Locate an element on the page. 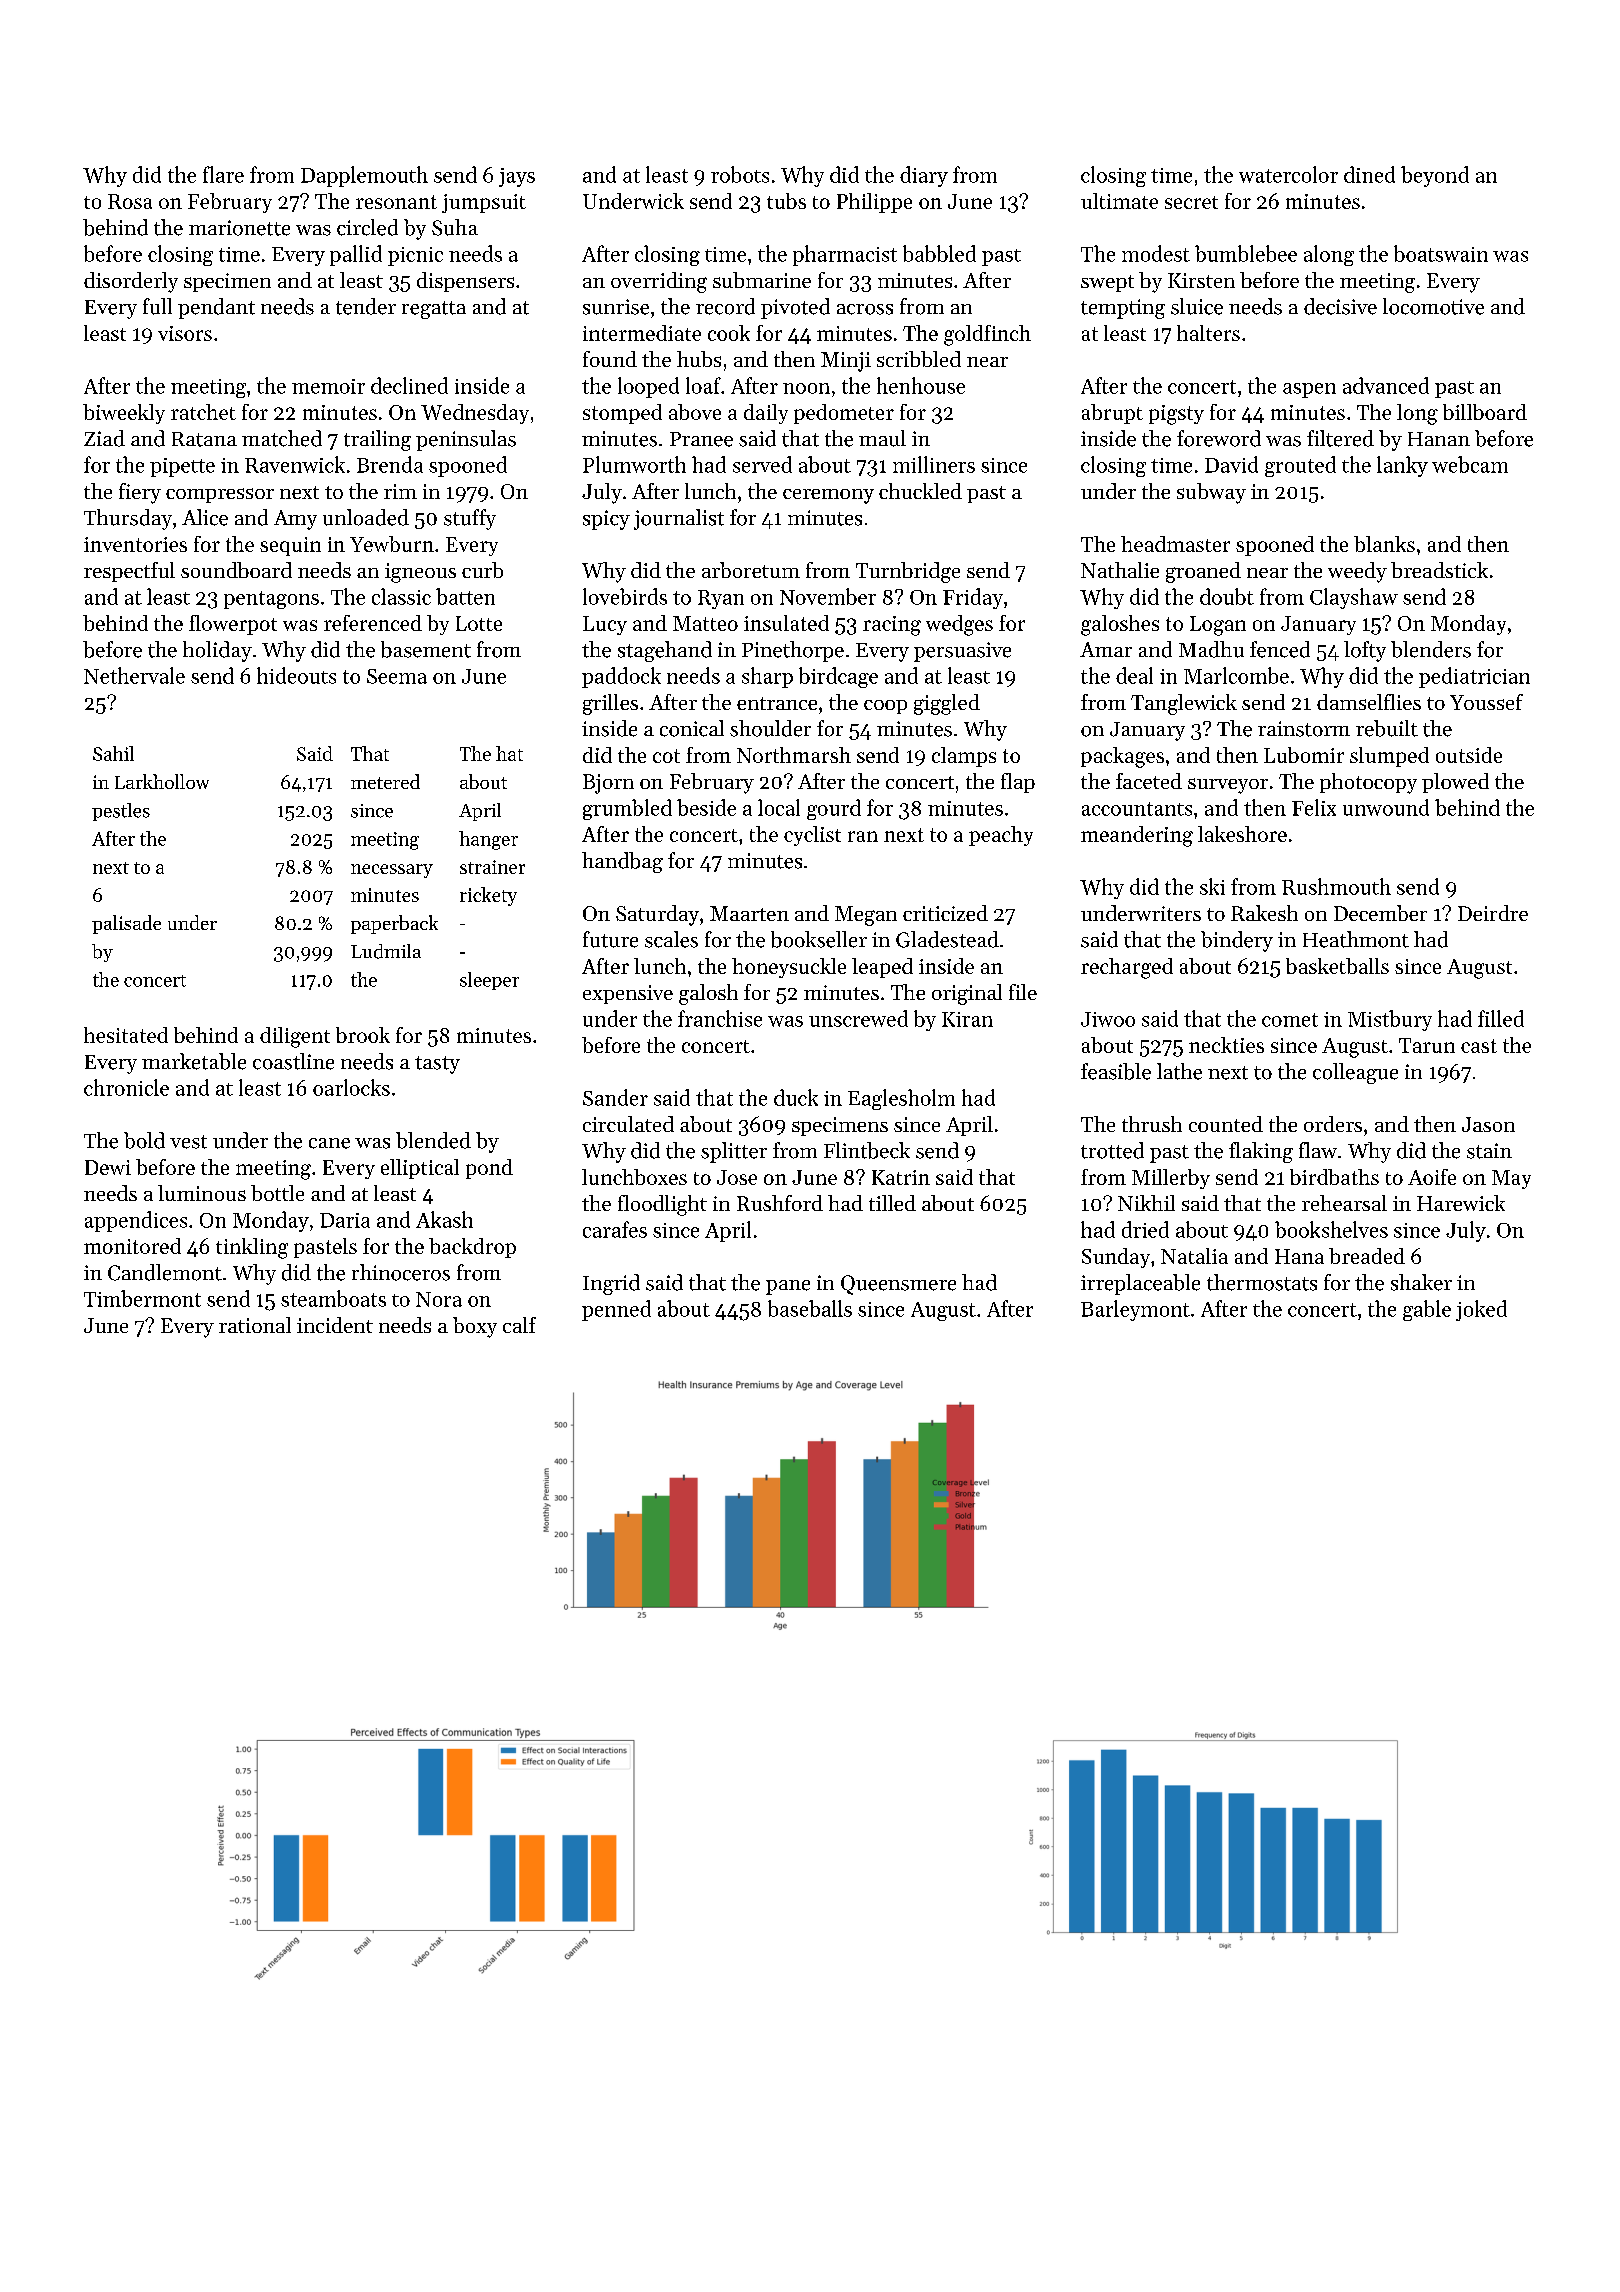 Image resolution: width=1620 pixels, height=2292 pixels. beyond is located at coordinates (1435, 176).
